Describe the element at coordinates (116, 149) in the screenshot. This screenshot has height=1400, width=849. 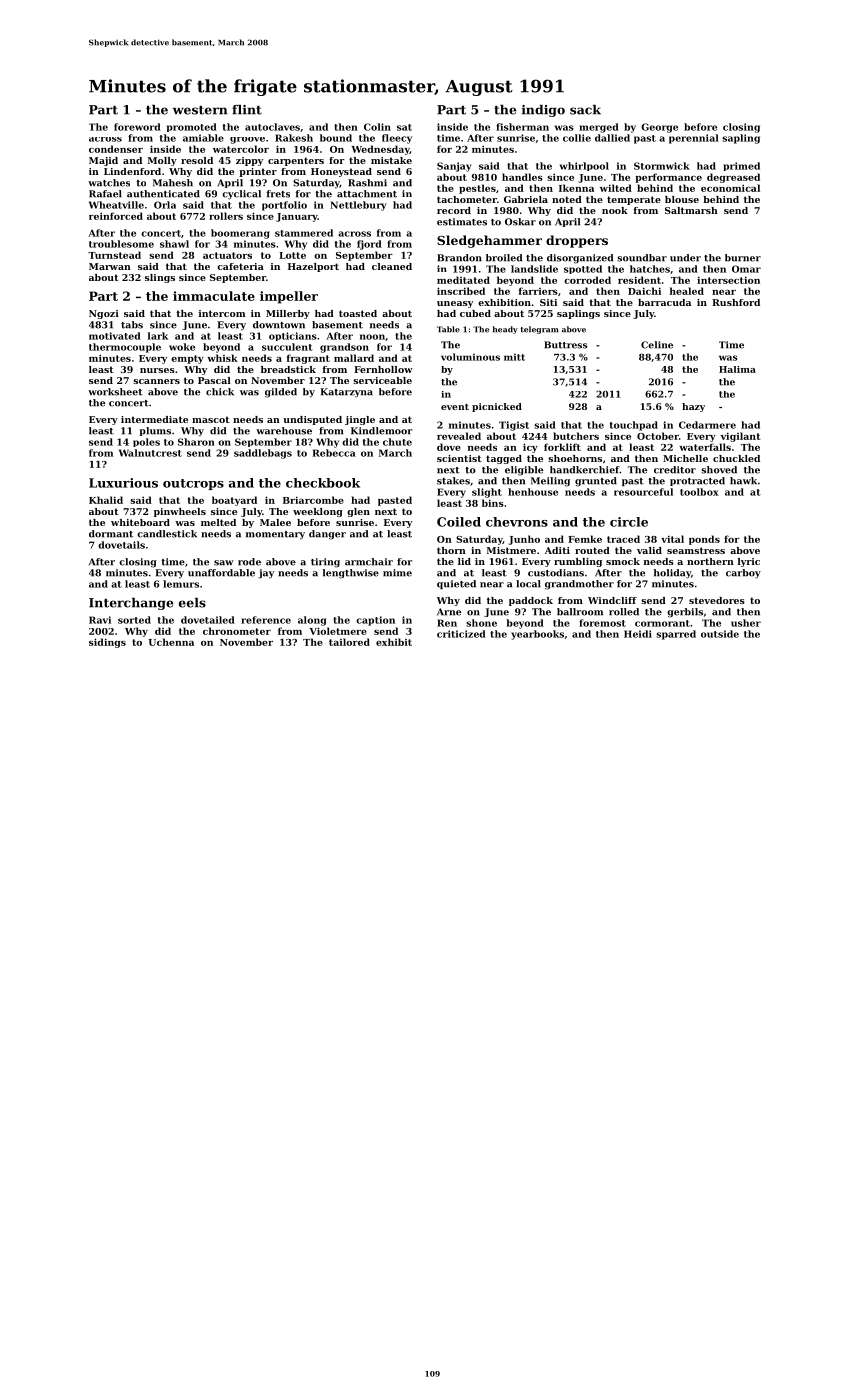
I see `condenser` at that location.
